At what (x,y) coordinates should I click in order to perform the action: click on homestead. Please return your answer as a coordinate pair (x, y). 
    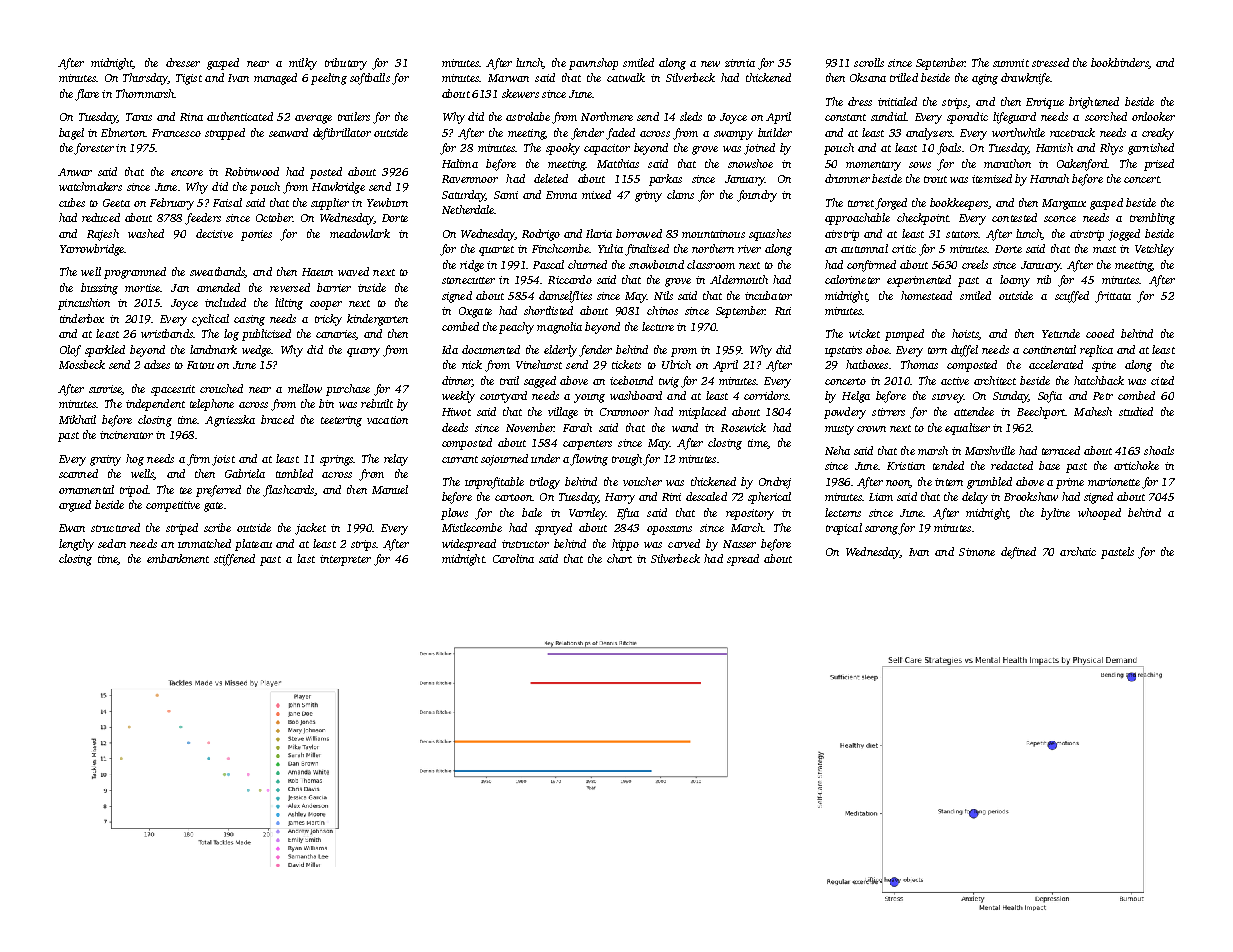
    Looking at the image, I should click on (926, 295).
